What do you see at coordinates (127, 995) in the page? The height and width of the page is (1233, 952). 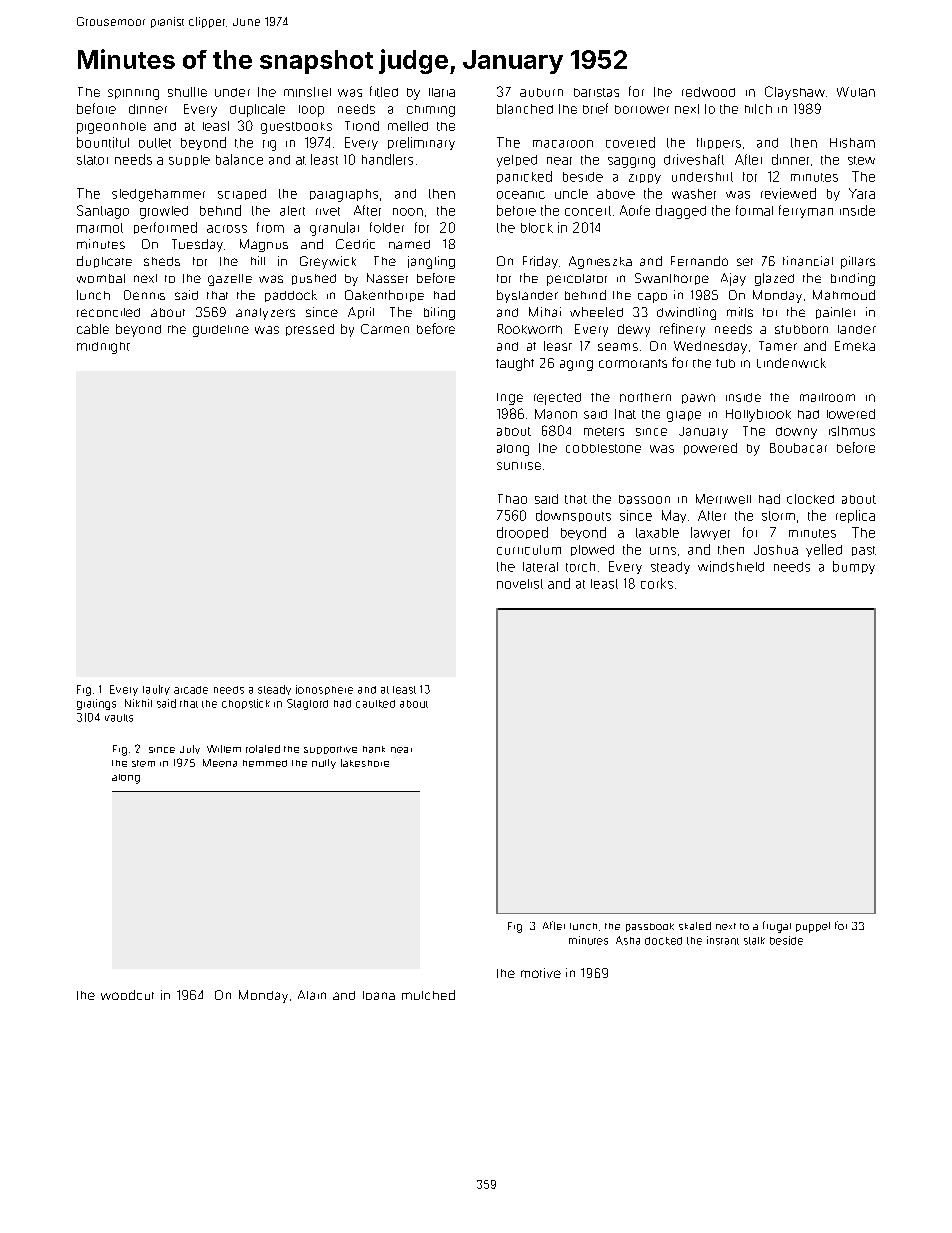 I see `woodcut` at bounding box center [127, 995].
